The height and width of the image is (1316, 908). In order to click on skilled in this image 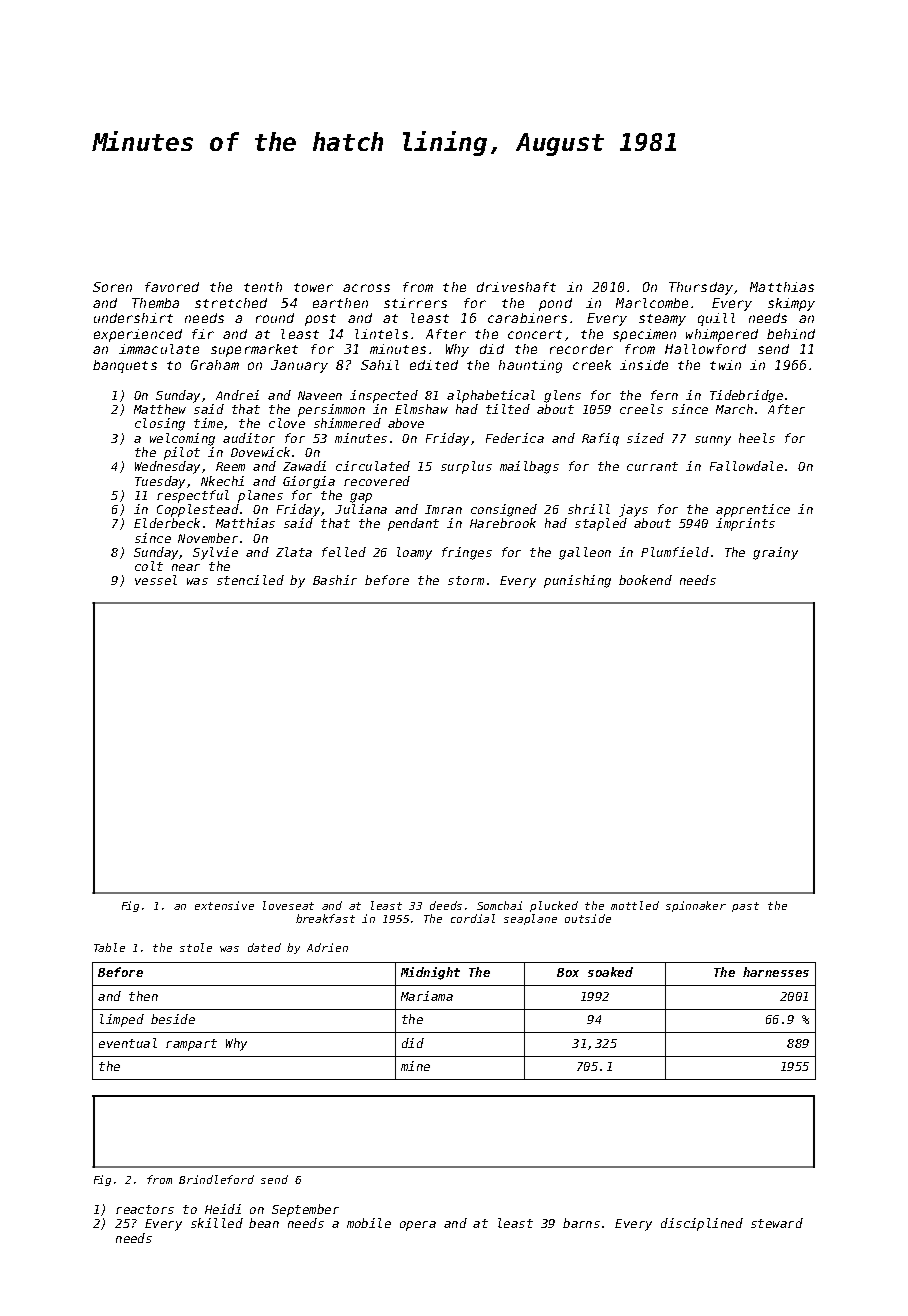, I will do `click(217, 1223)`.
